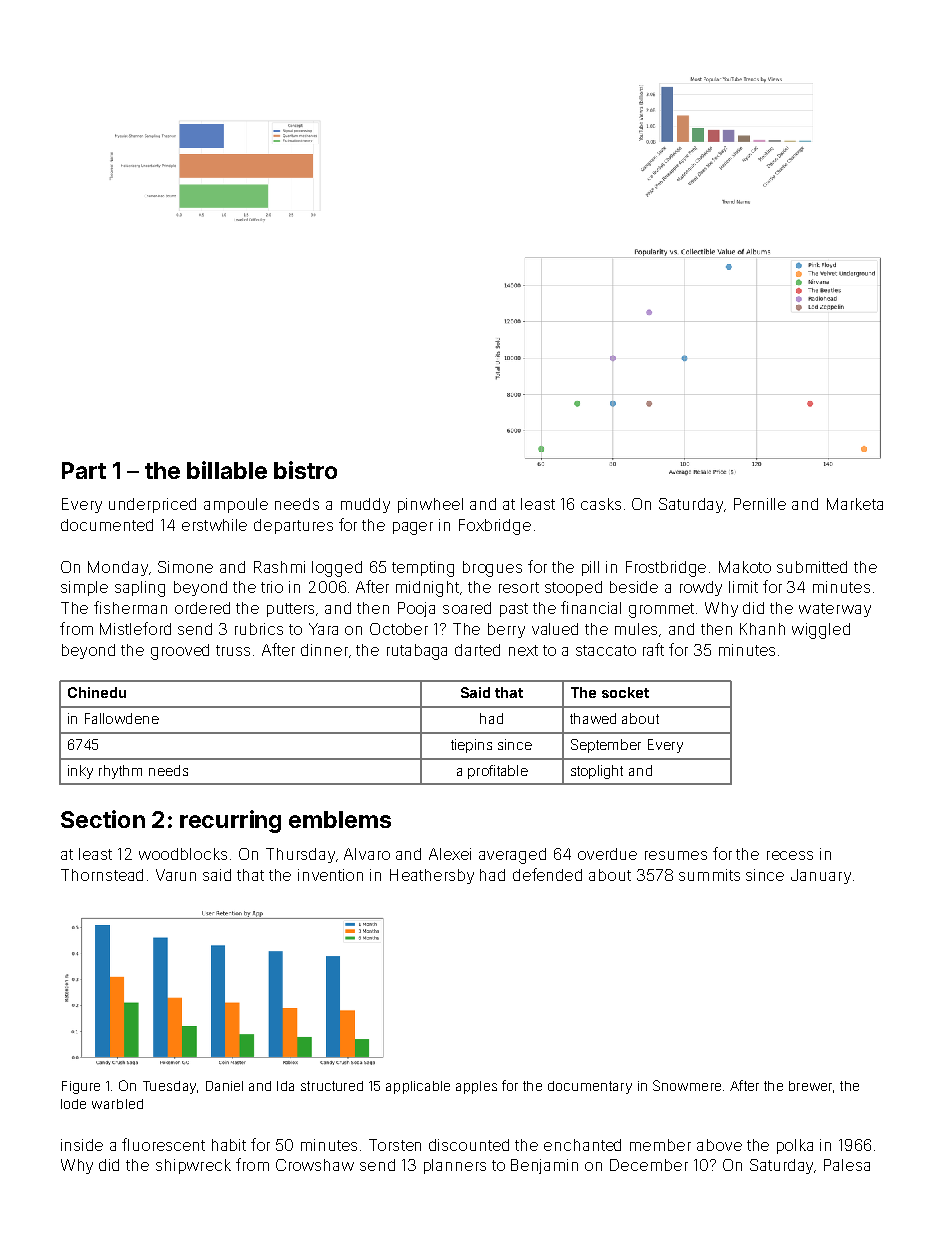 The width and height of the screenshot is (952, 1233). Describe the element at coordinates (847, 1165) in the screenshot. I see `Palesa` at that location.
